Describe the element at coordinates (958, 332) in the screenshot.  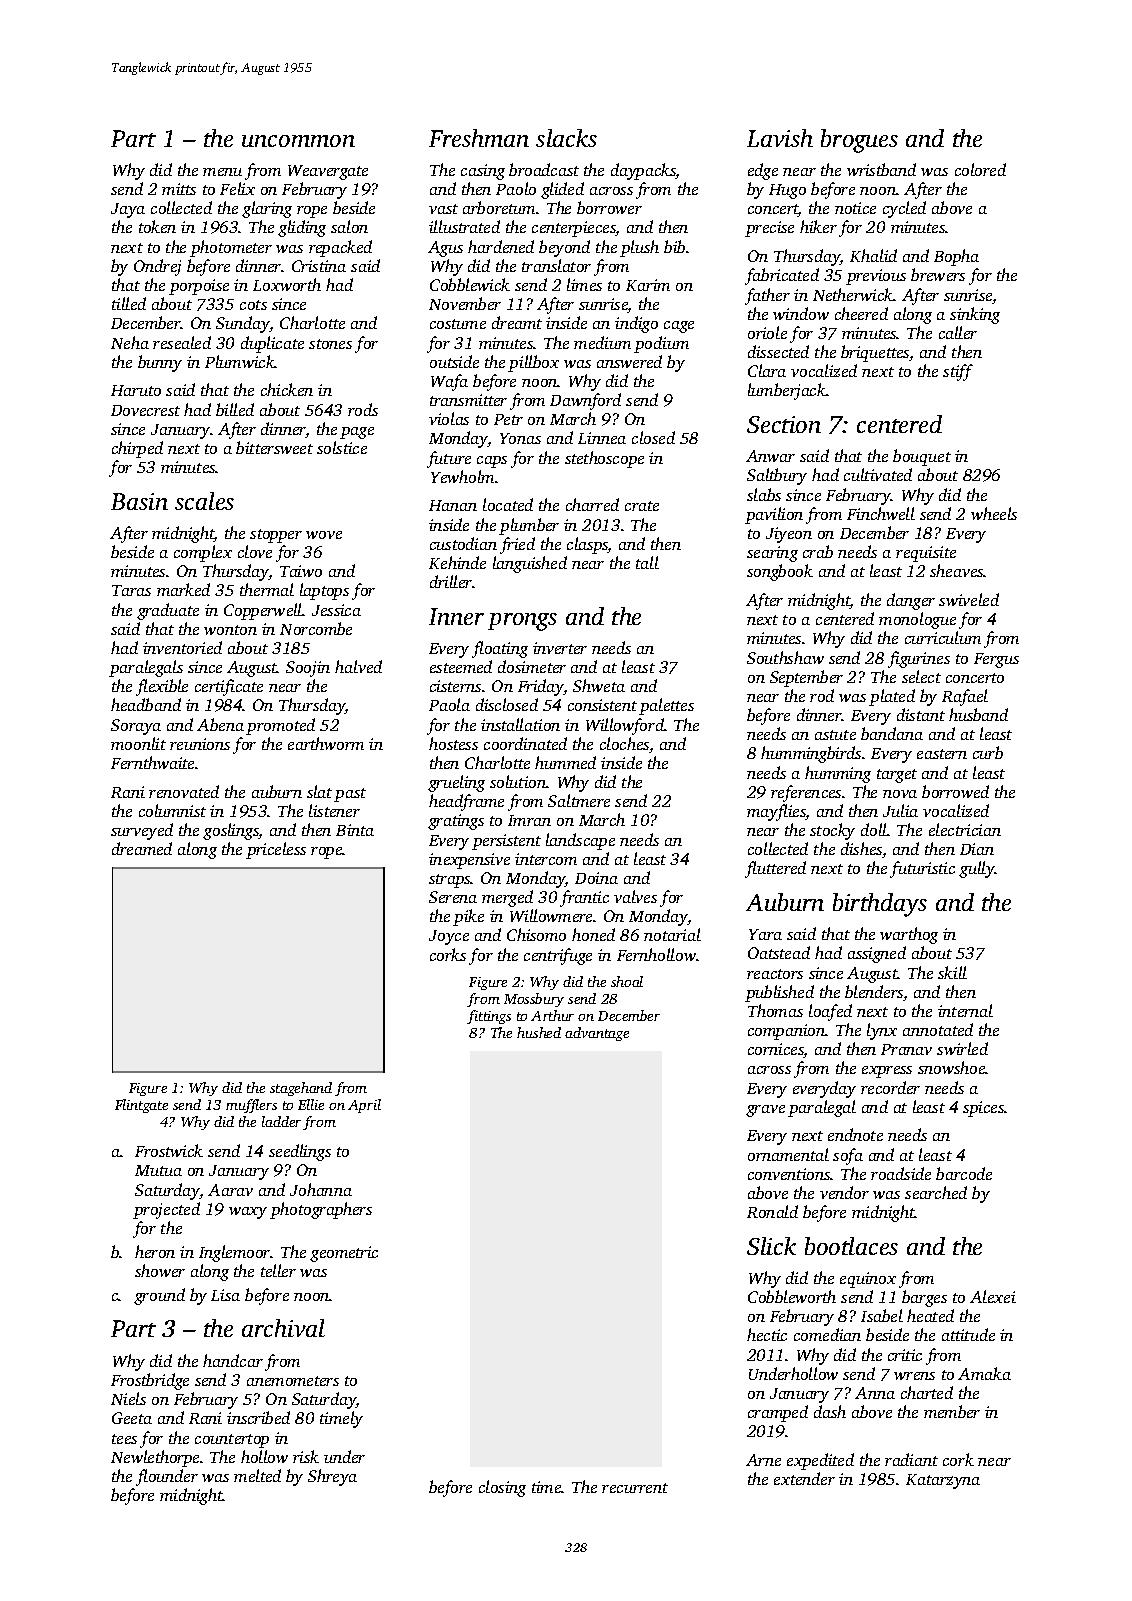
I see `caller` at that location.
